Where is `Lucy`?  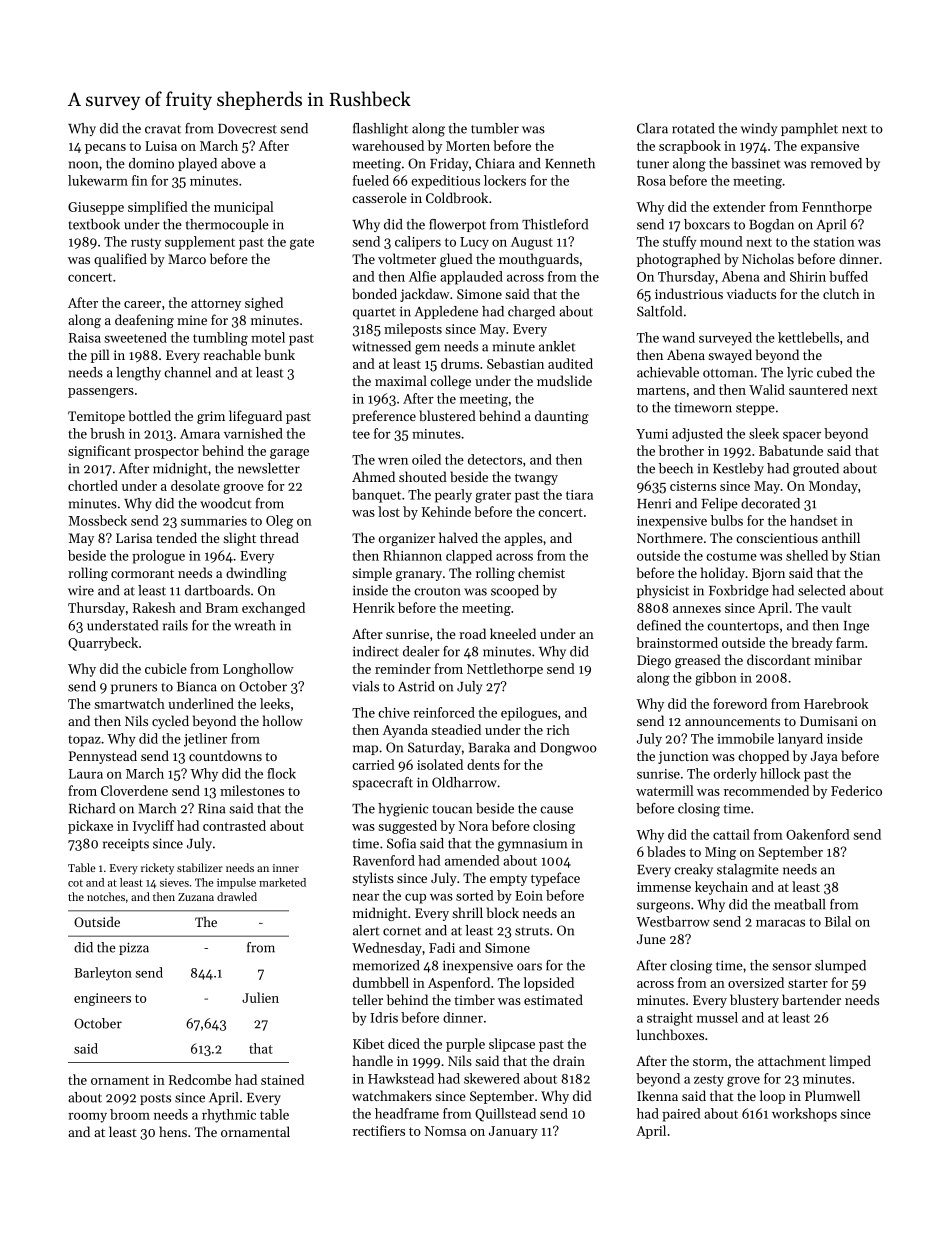 Lucy is located at coordinates (474, 243).
